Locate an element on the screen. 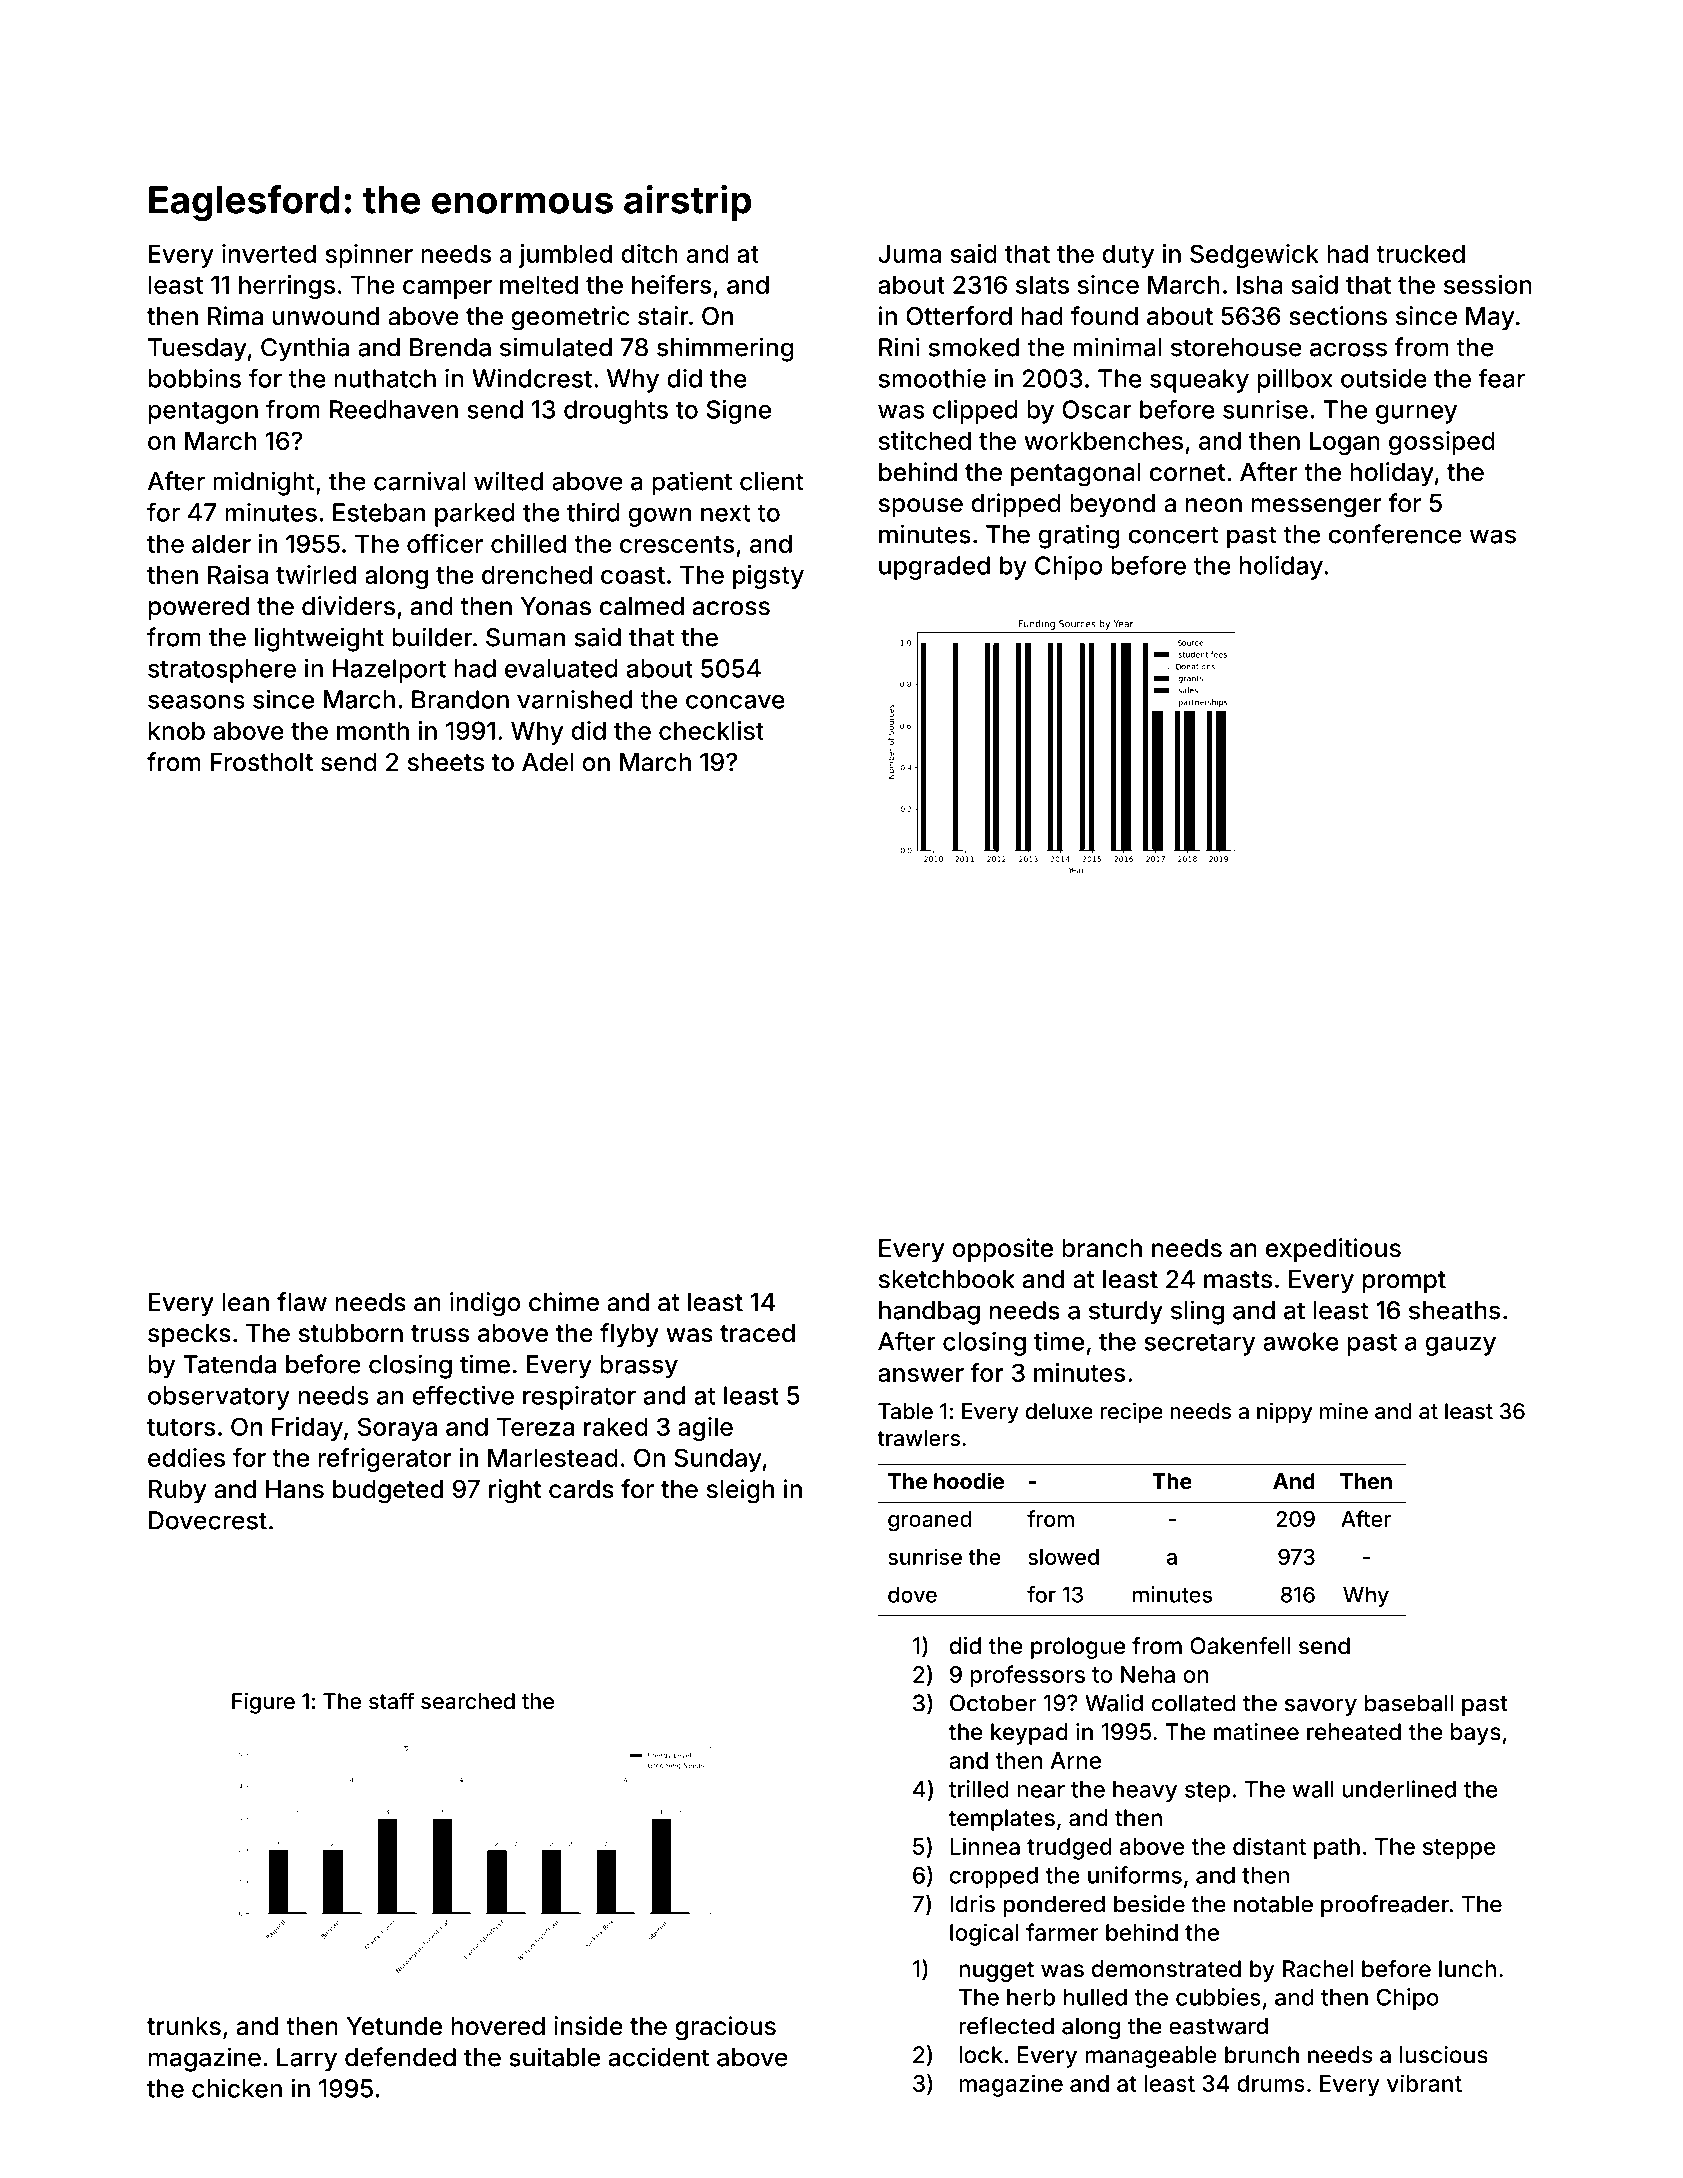 The width and height of the screenshot is (1683, 2178). sheets is located at coordinates (446, 762).
